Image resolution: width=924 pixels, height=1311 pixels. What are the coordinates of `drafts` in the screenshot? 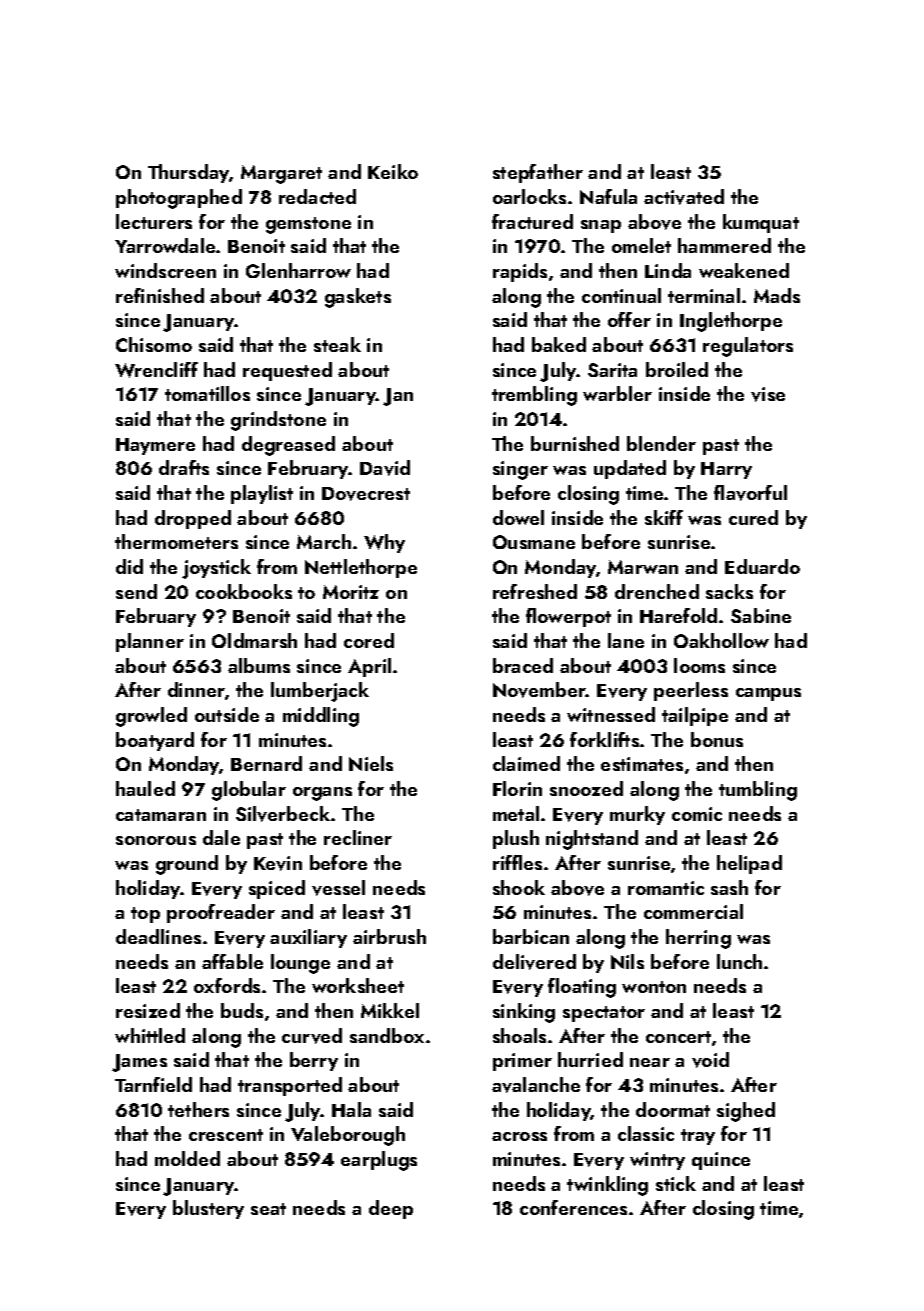 It's located at (184, 467).
